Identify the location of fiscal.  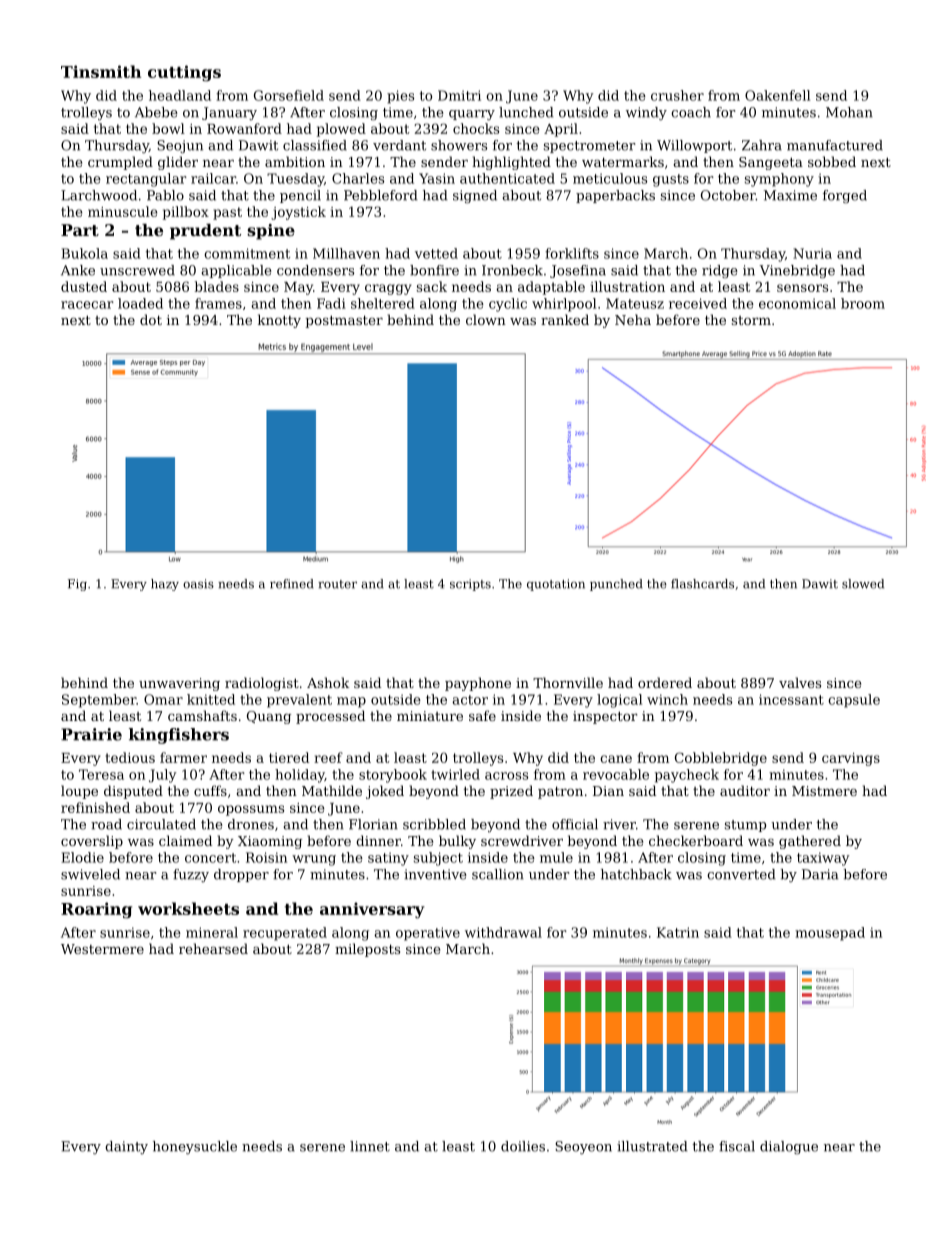
(737, 1146).
